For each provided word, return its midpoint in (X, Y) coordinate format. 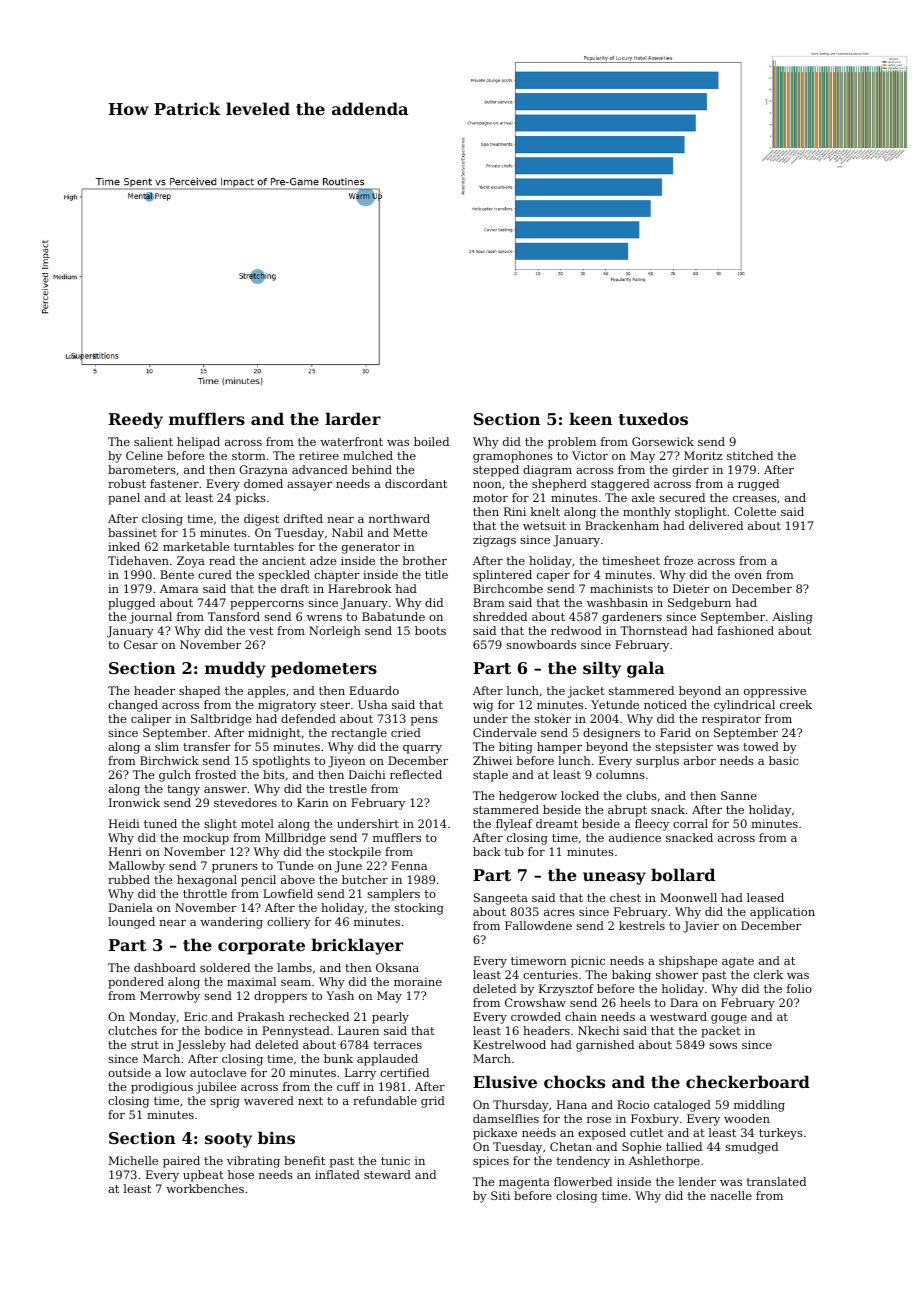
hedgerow (528, 797)
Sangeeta (501, 899)
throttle (205, 893)
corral (690, 823)
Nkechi (598, 1030)
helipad (198, 443)
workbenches (205, 1188)
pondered (136, 983)
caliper (151, 720)
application (782, 913)
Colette (755, 511)
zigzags (494, 541)
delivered (716, 525)
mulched (368, 455)
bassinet (132, 532)
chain (581, 1016)
